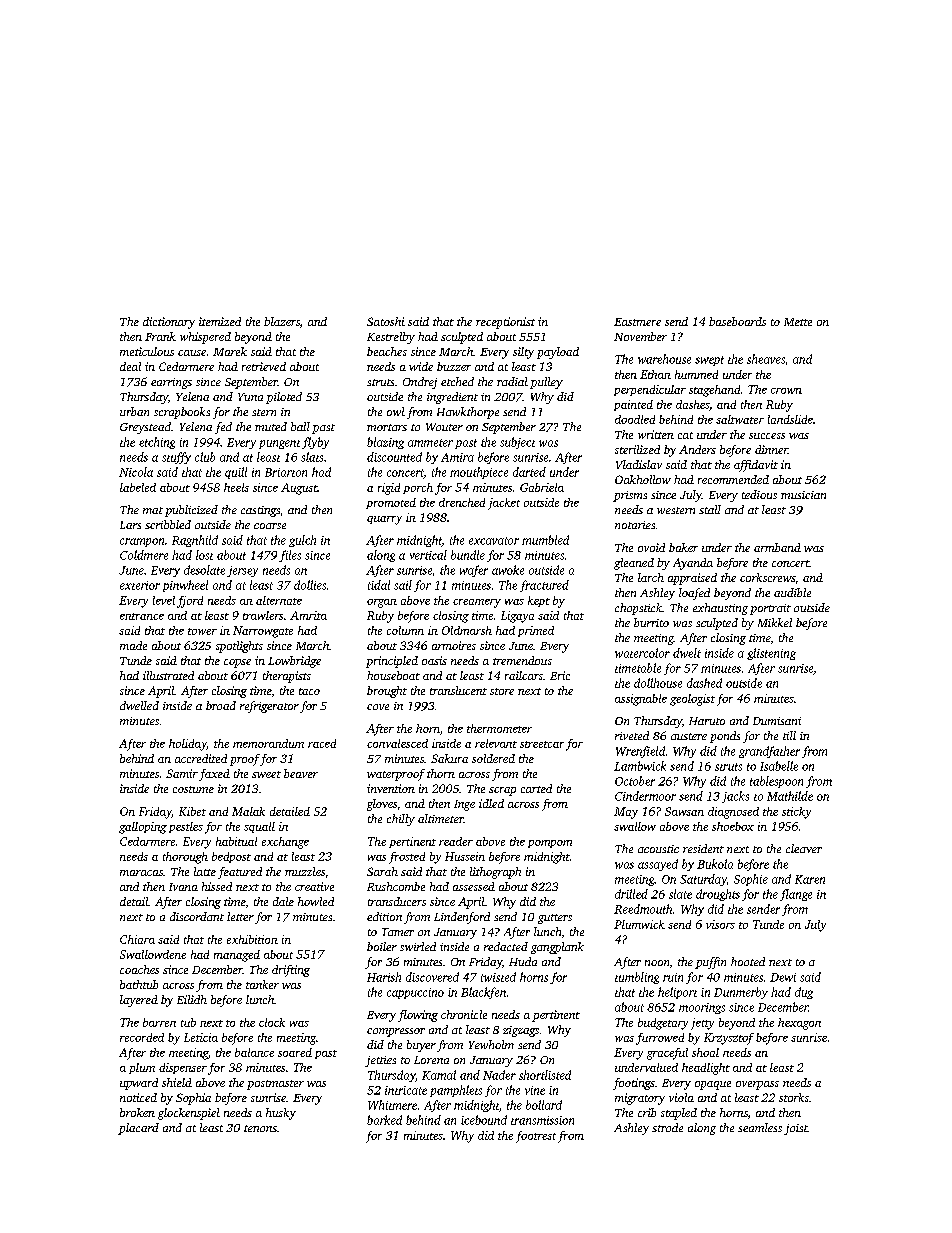  What do you see at coordinates (642, 653) in the image?
I see `watercolor` at bounding box center [642, 653].
